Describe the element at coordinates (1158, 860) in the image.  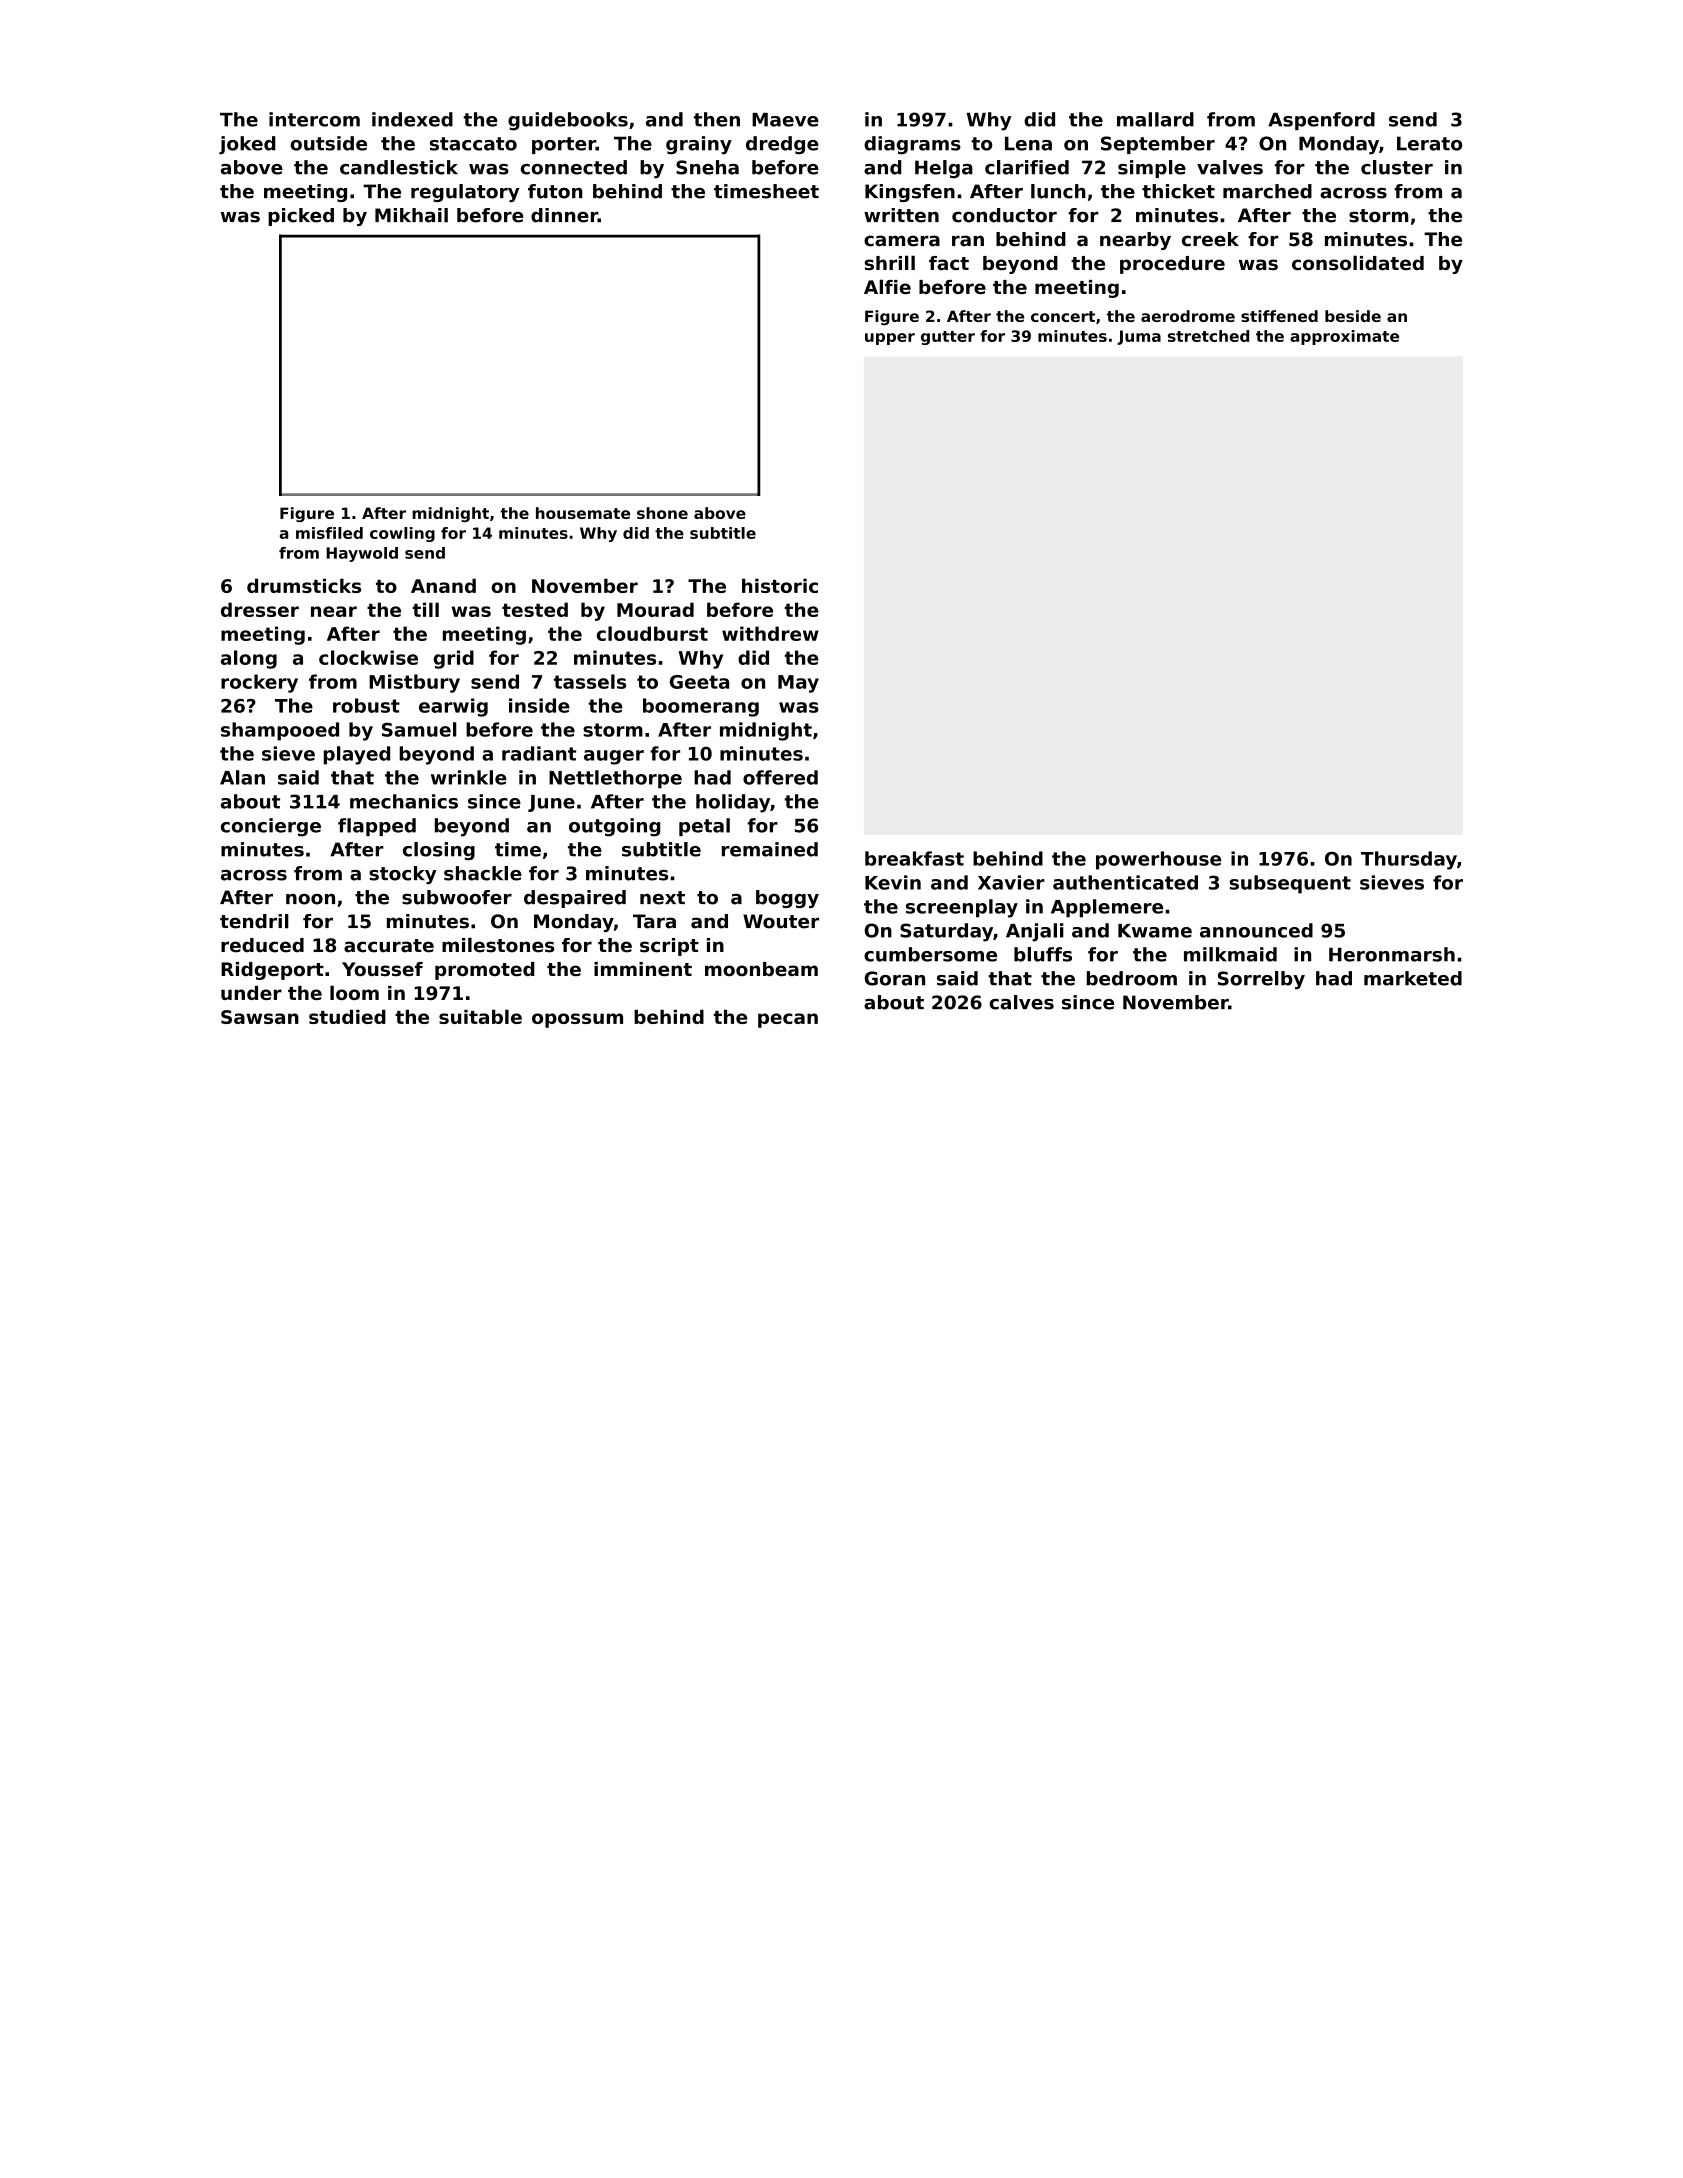
I see `powerhouse` at that location.
